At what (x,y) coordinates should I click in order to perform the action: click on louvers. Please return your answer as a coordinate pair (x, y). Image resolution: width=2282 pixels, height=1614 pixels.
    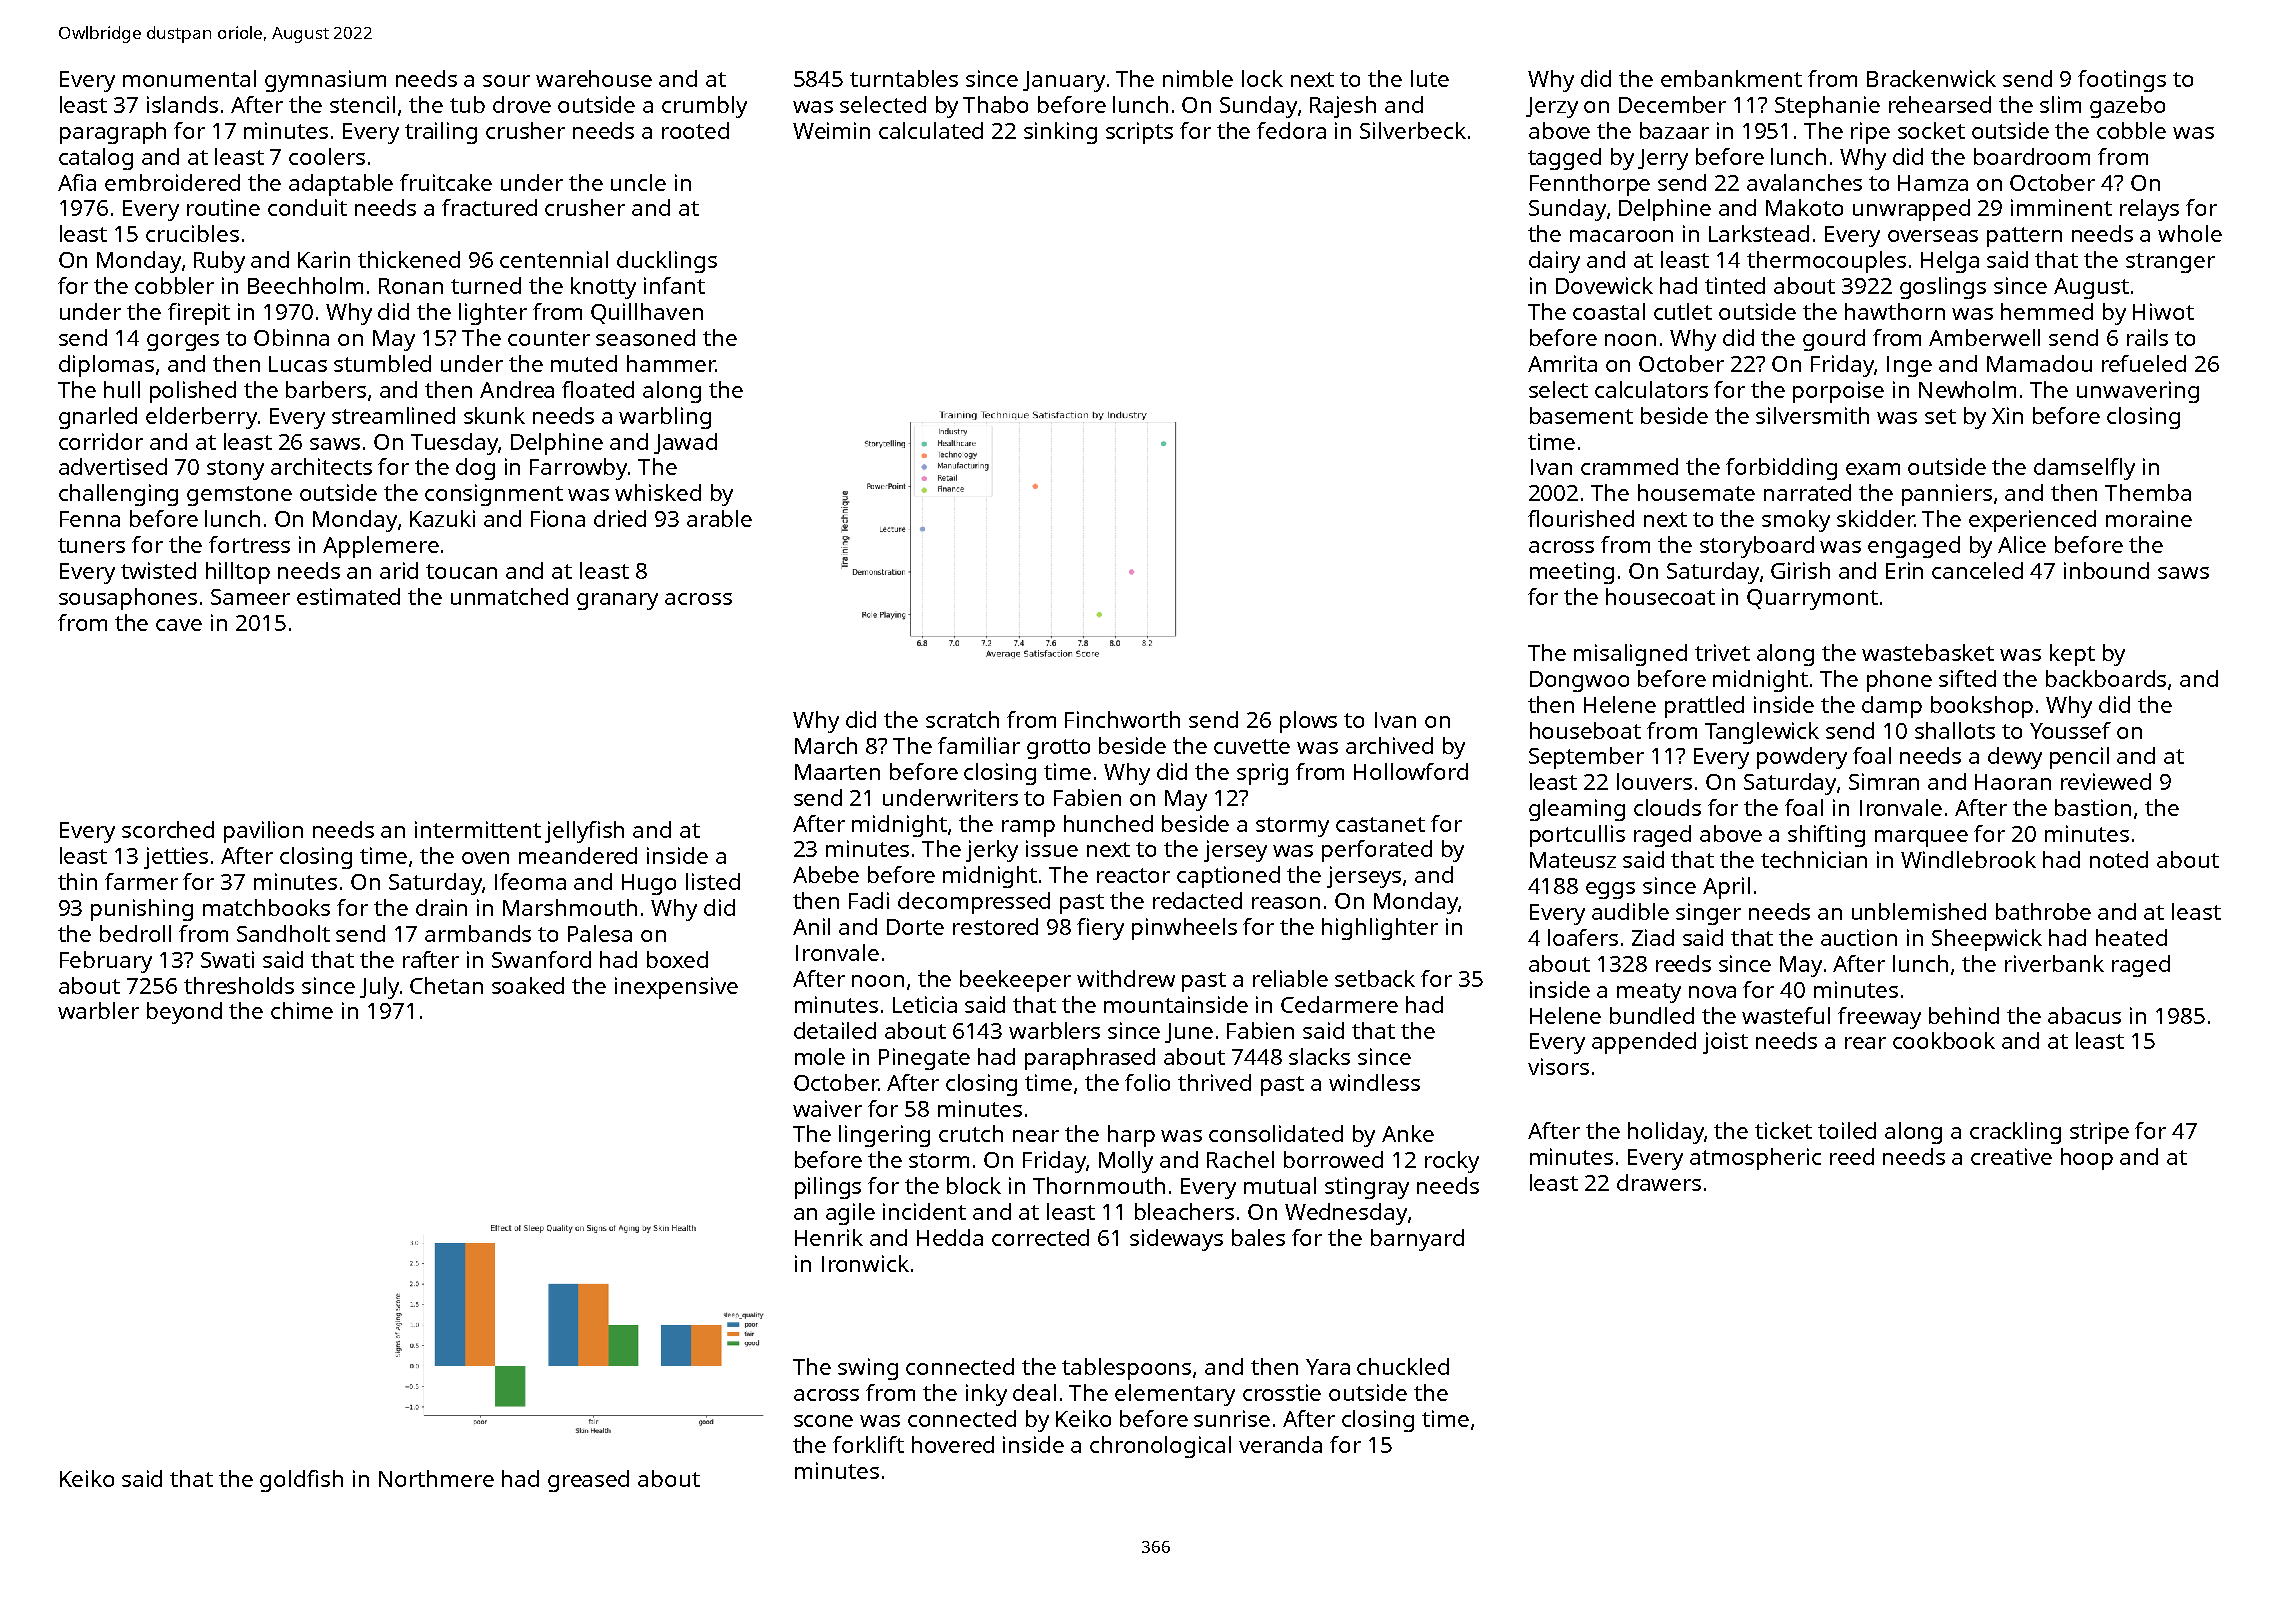
    Looking at the image, I should click on (1654, 781).
